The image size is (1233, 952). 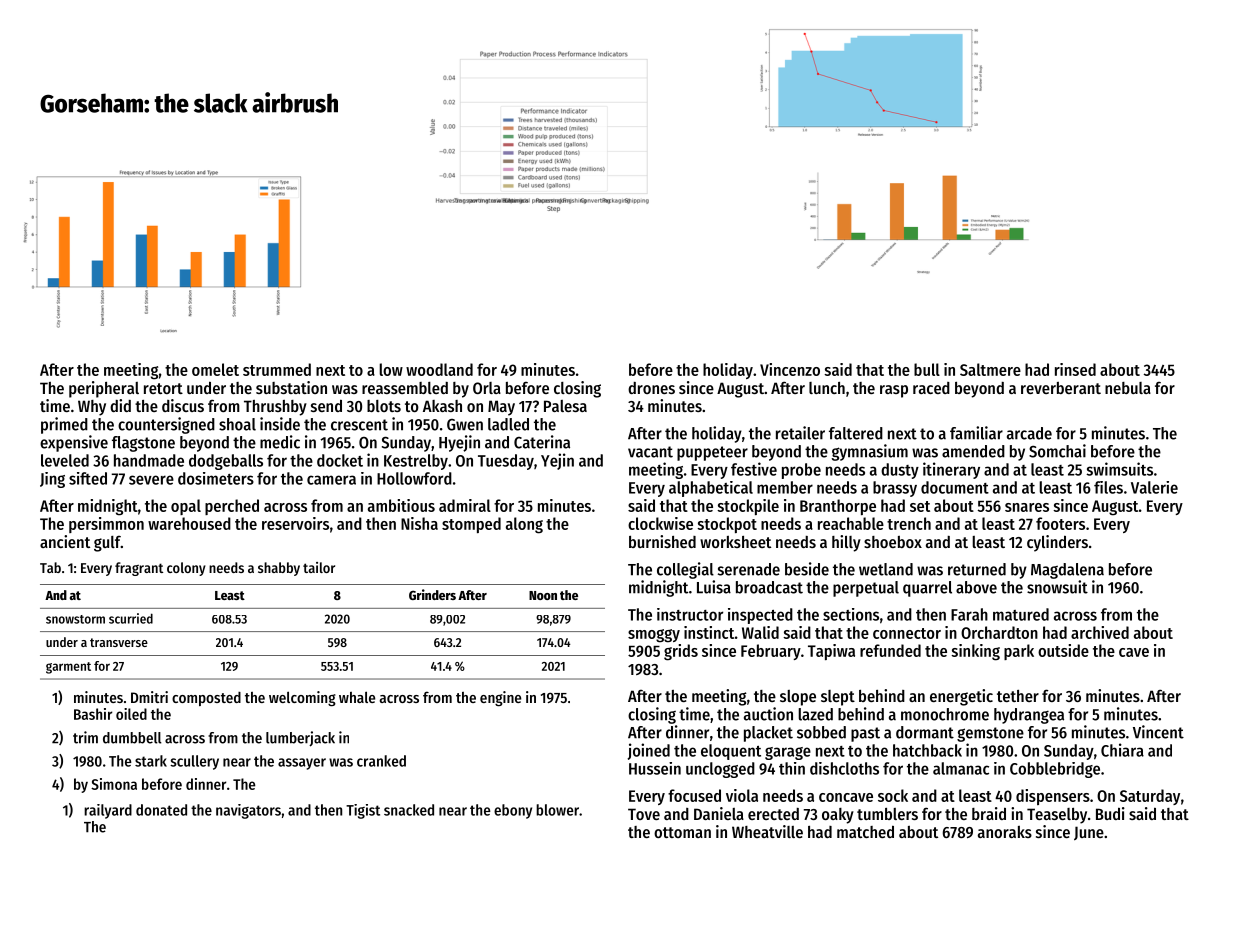 I want to click on joined, so click(x=648, y=751).
